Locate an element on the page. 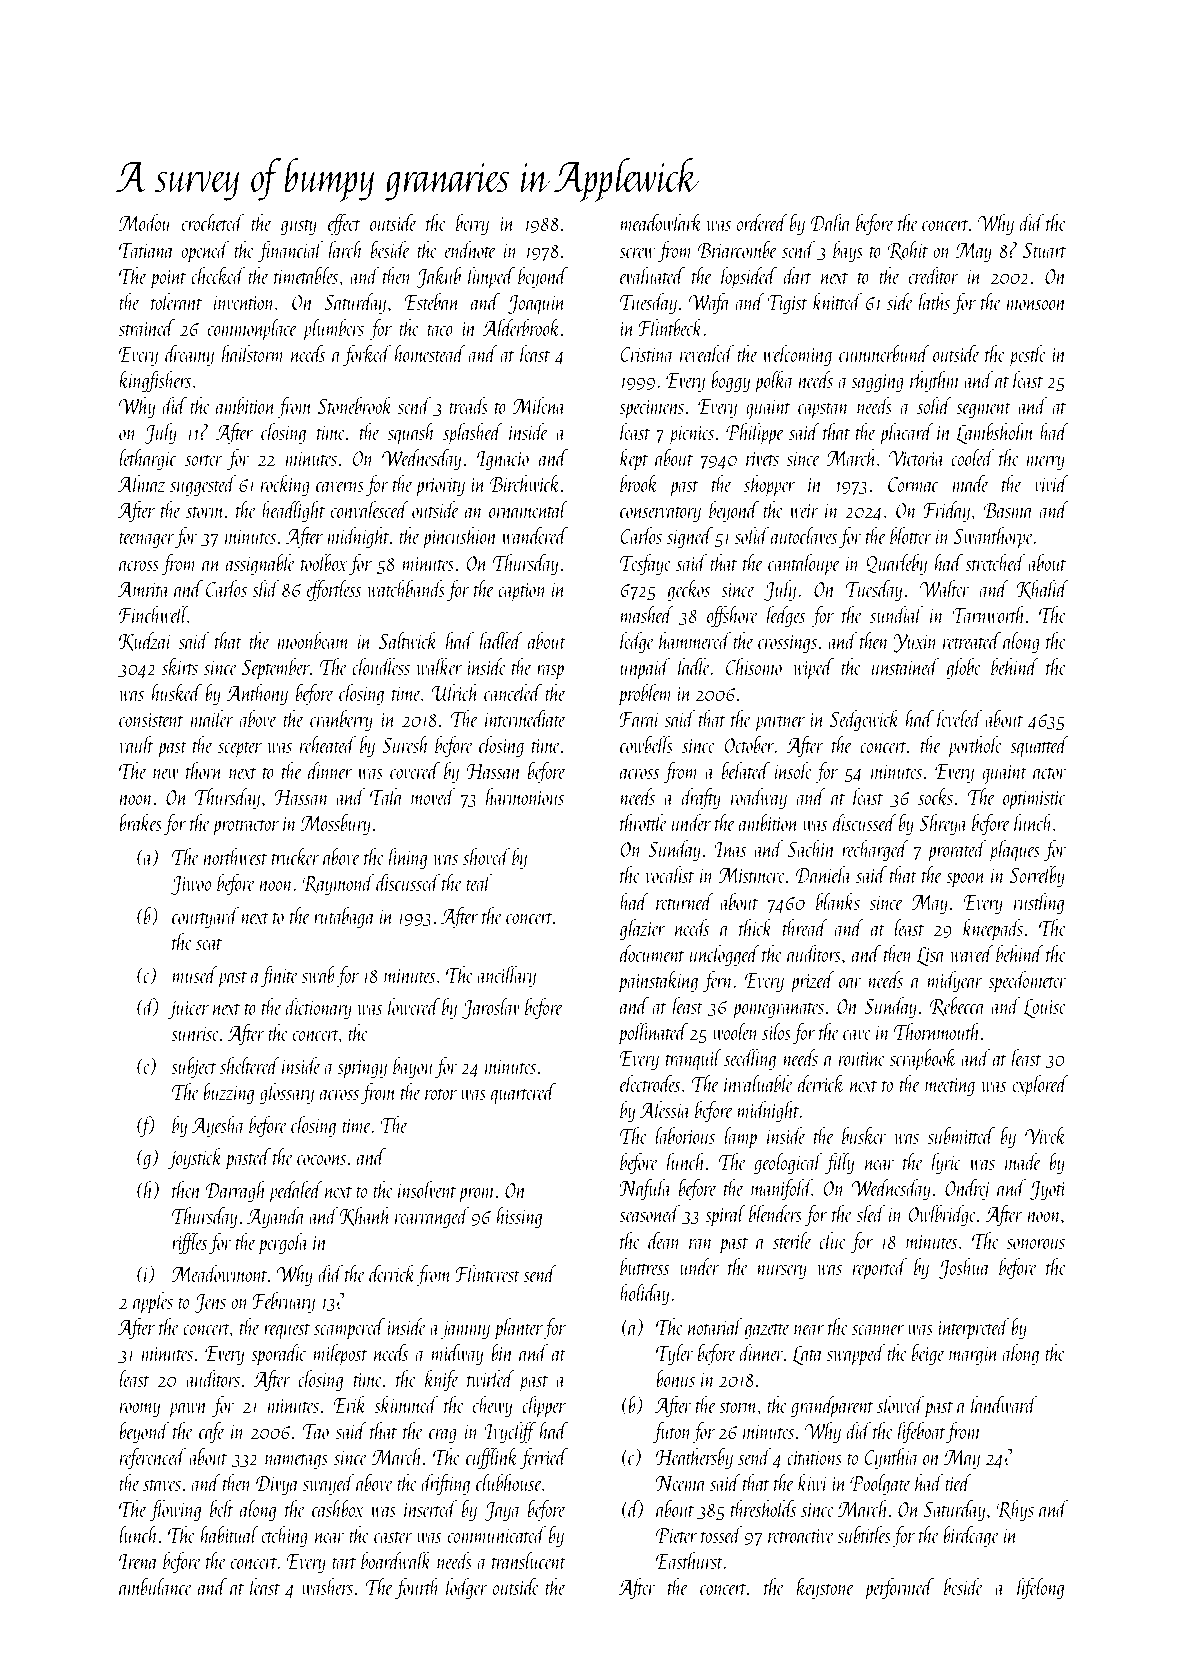  courtyard is located at coordinates (205, 918).
